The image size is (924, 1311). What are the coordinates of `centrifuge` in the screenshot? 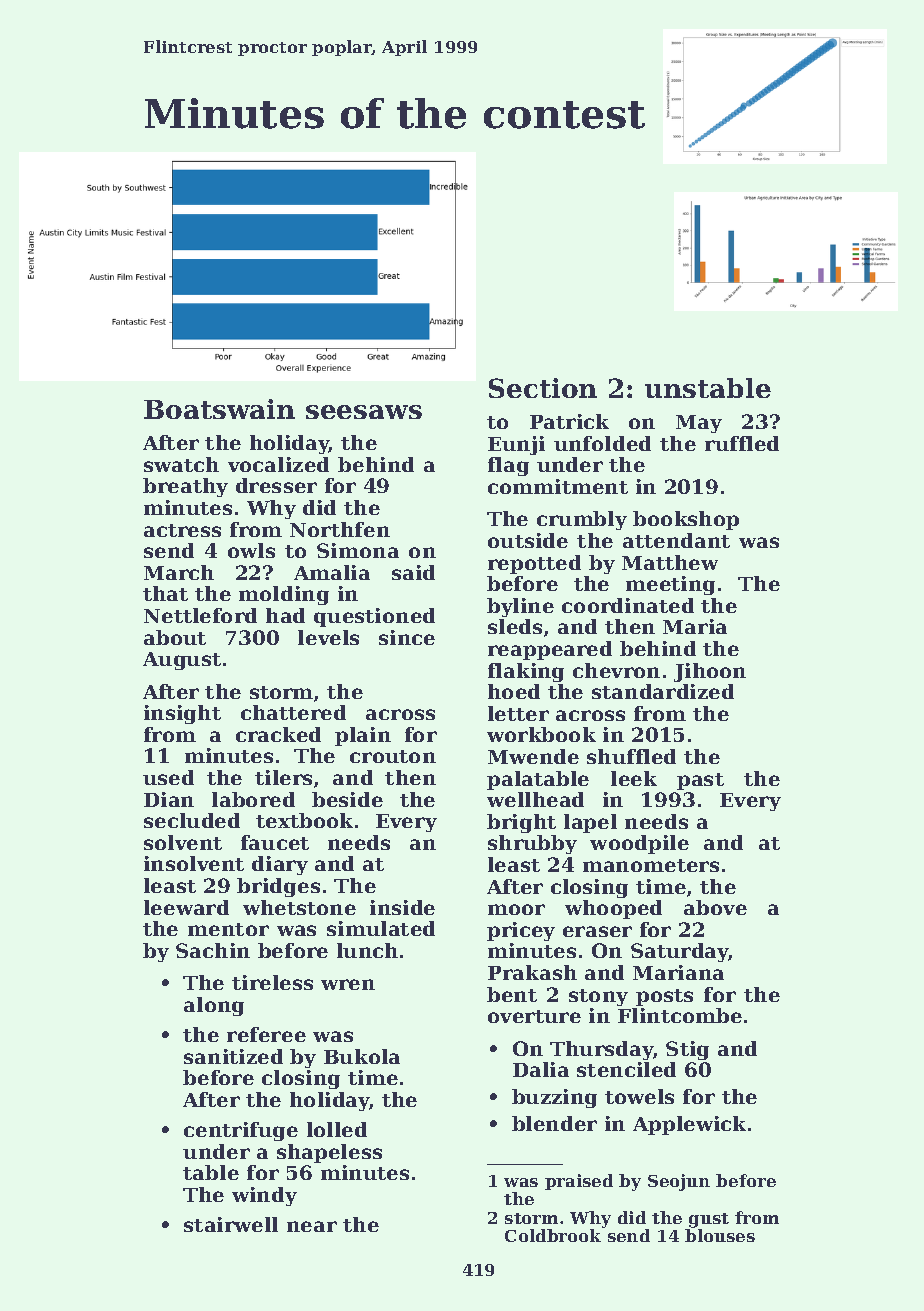 It's located at (241, 1131).
